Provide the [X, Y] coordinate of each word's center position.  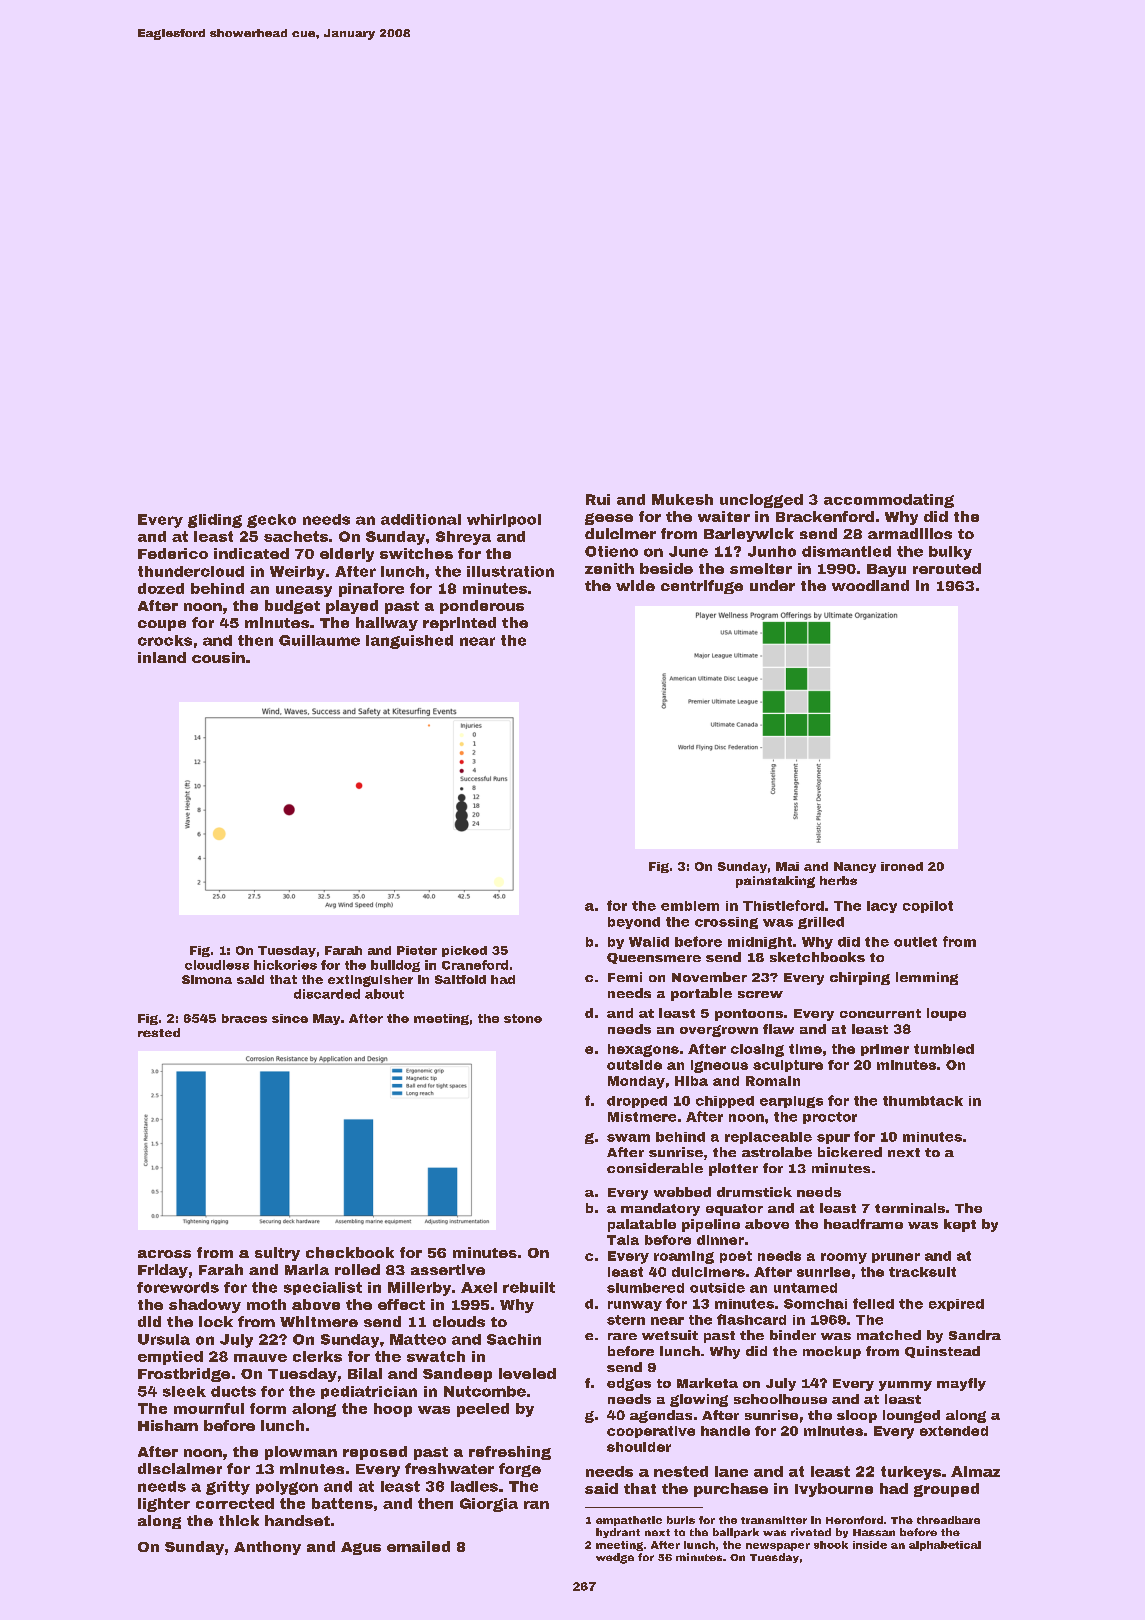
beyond [634, 923]
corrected [235, 1503]
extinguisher [370, 981]
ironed [902, 866]
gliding [215, 521]
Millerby [419, 1289]
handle [725, 1431]
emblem [690, 906]
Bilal [365, 1373]
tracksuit [922, 1272]
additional [421, 519]
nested [681, 1471]
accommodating [889, 501]
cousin [218, 657]
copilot [928, 907]
